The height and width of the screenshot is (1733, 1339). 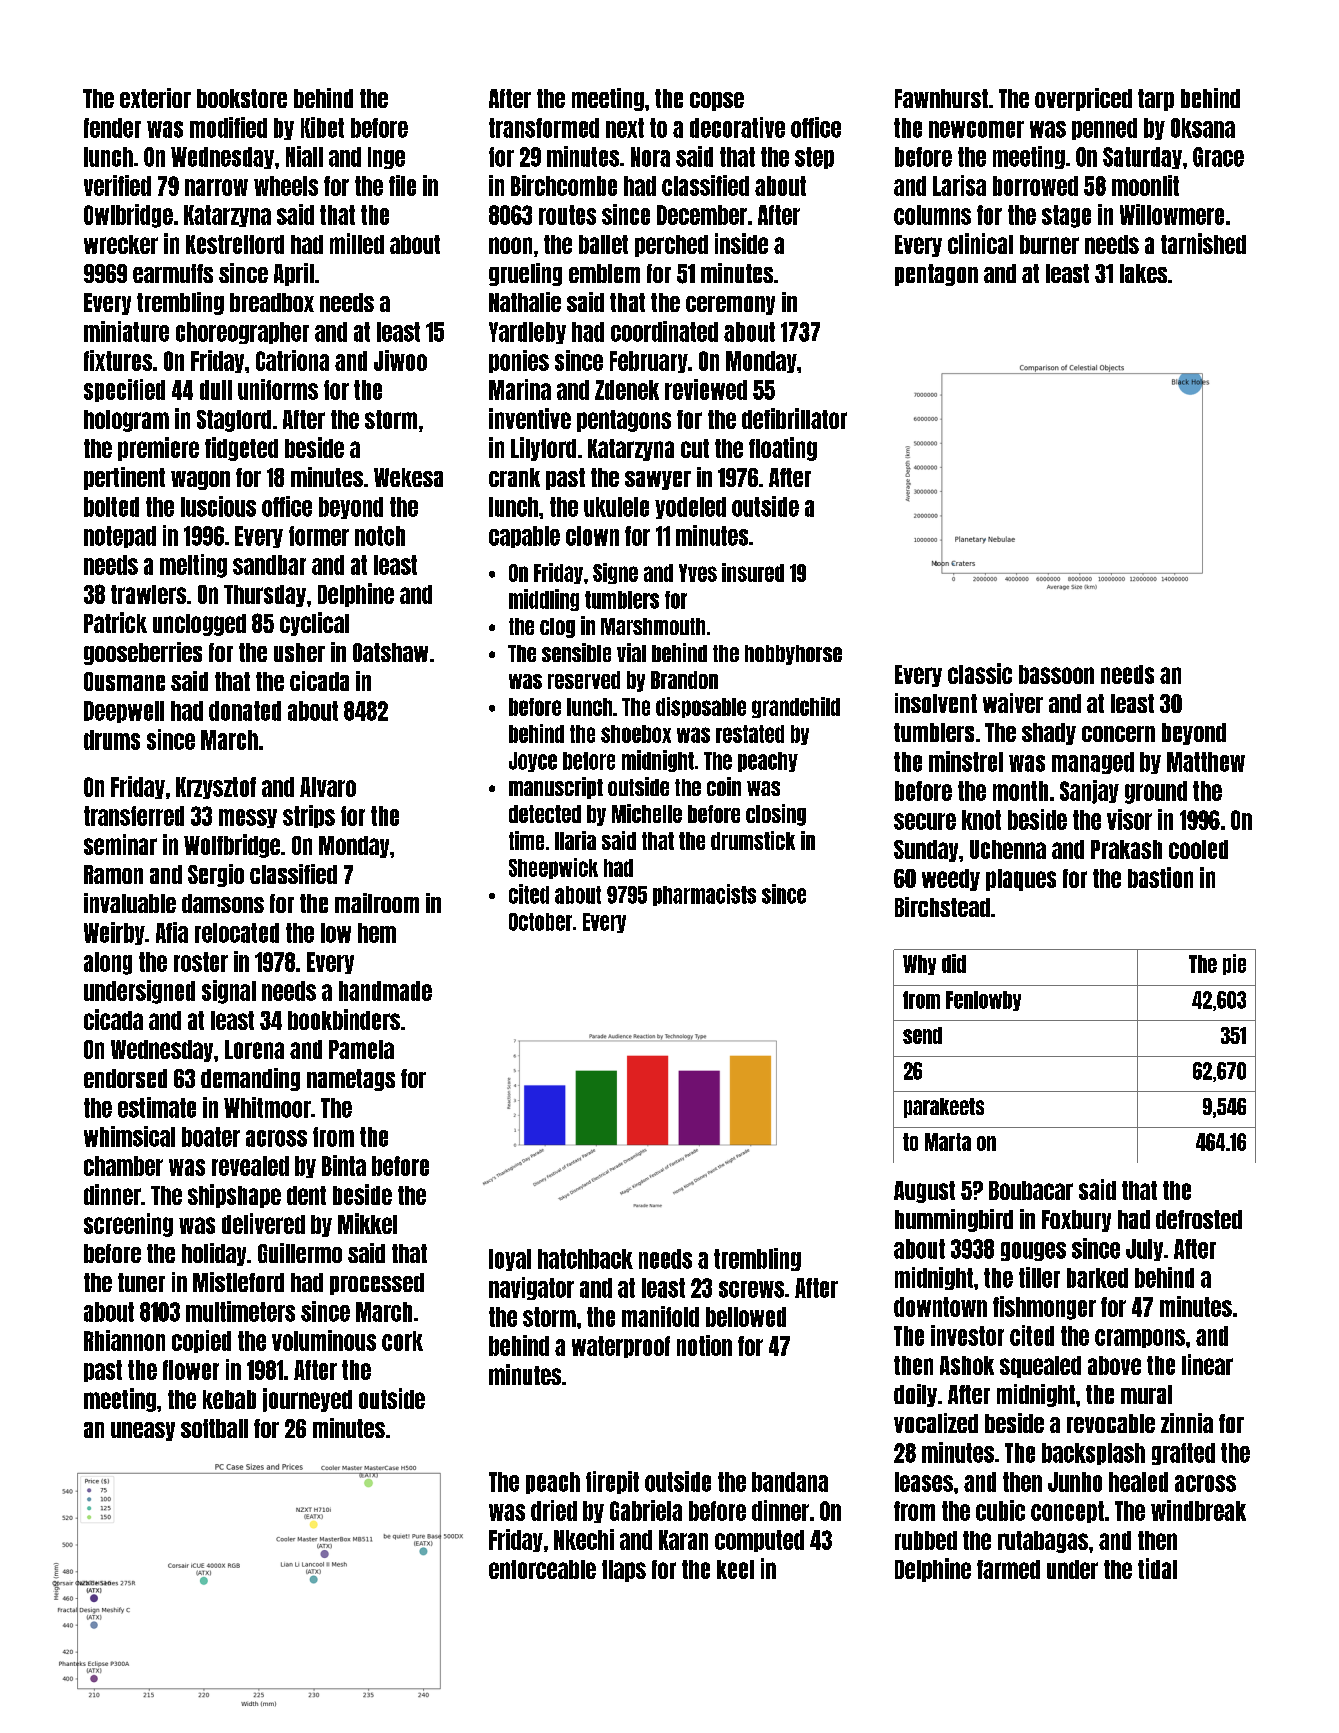 I want to click on ballet, so click(x=603, y=244).
